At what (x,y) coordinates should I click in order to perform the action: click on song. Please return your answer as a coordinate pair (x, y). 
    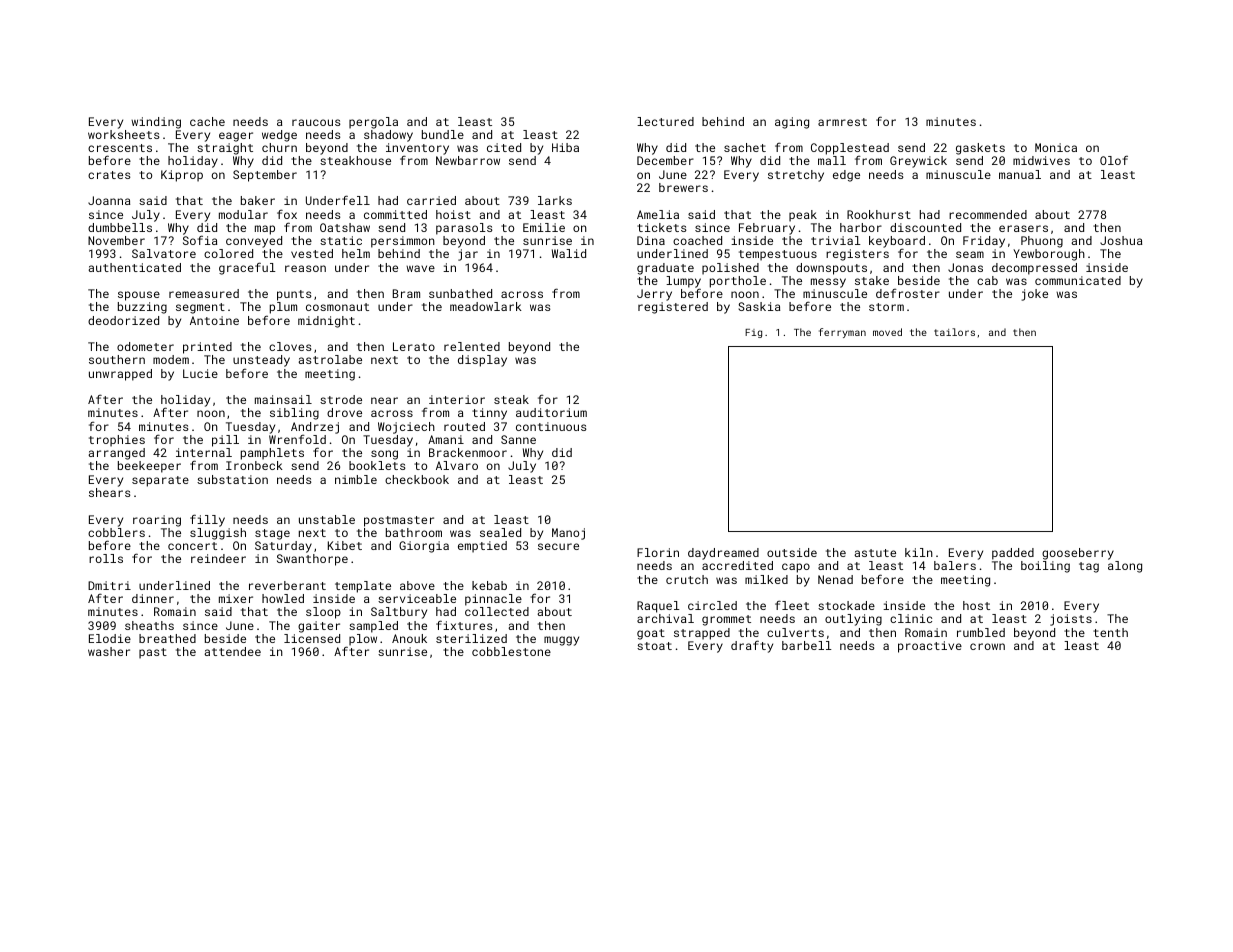
    Looking at the image, I should click on (384, 455).
